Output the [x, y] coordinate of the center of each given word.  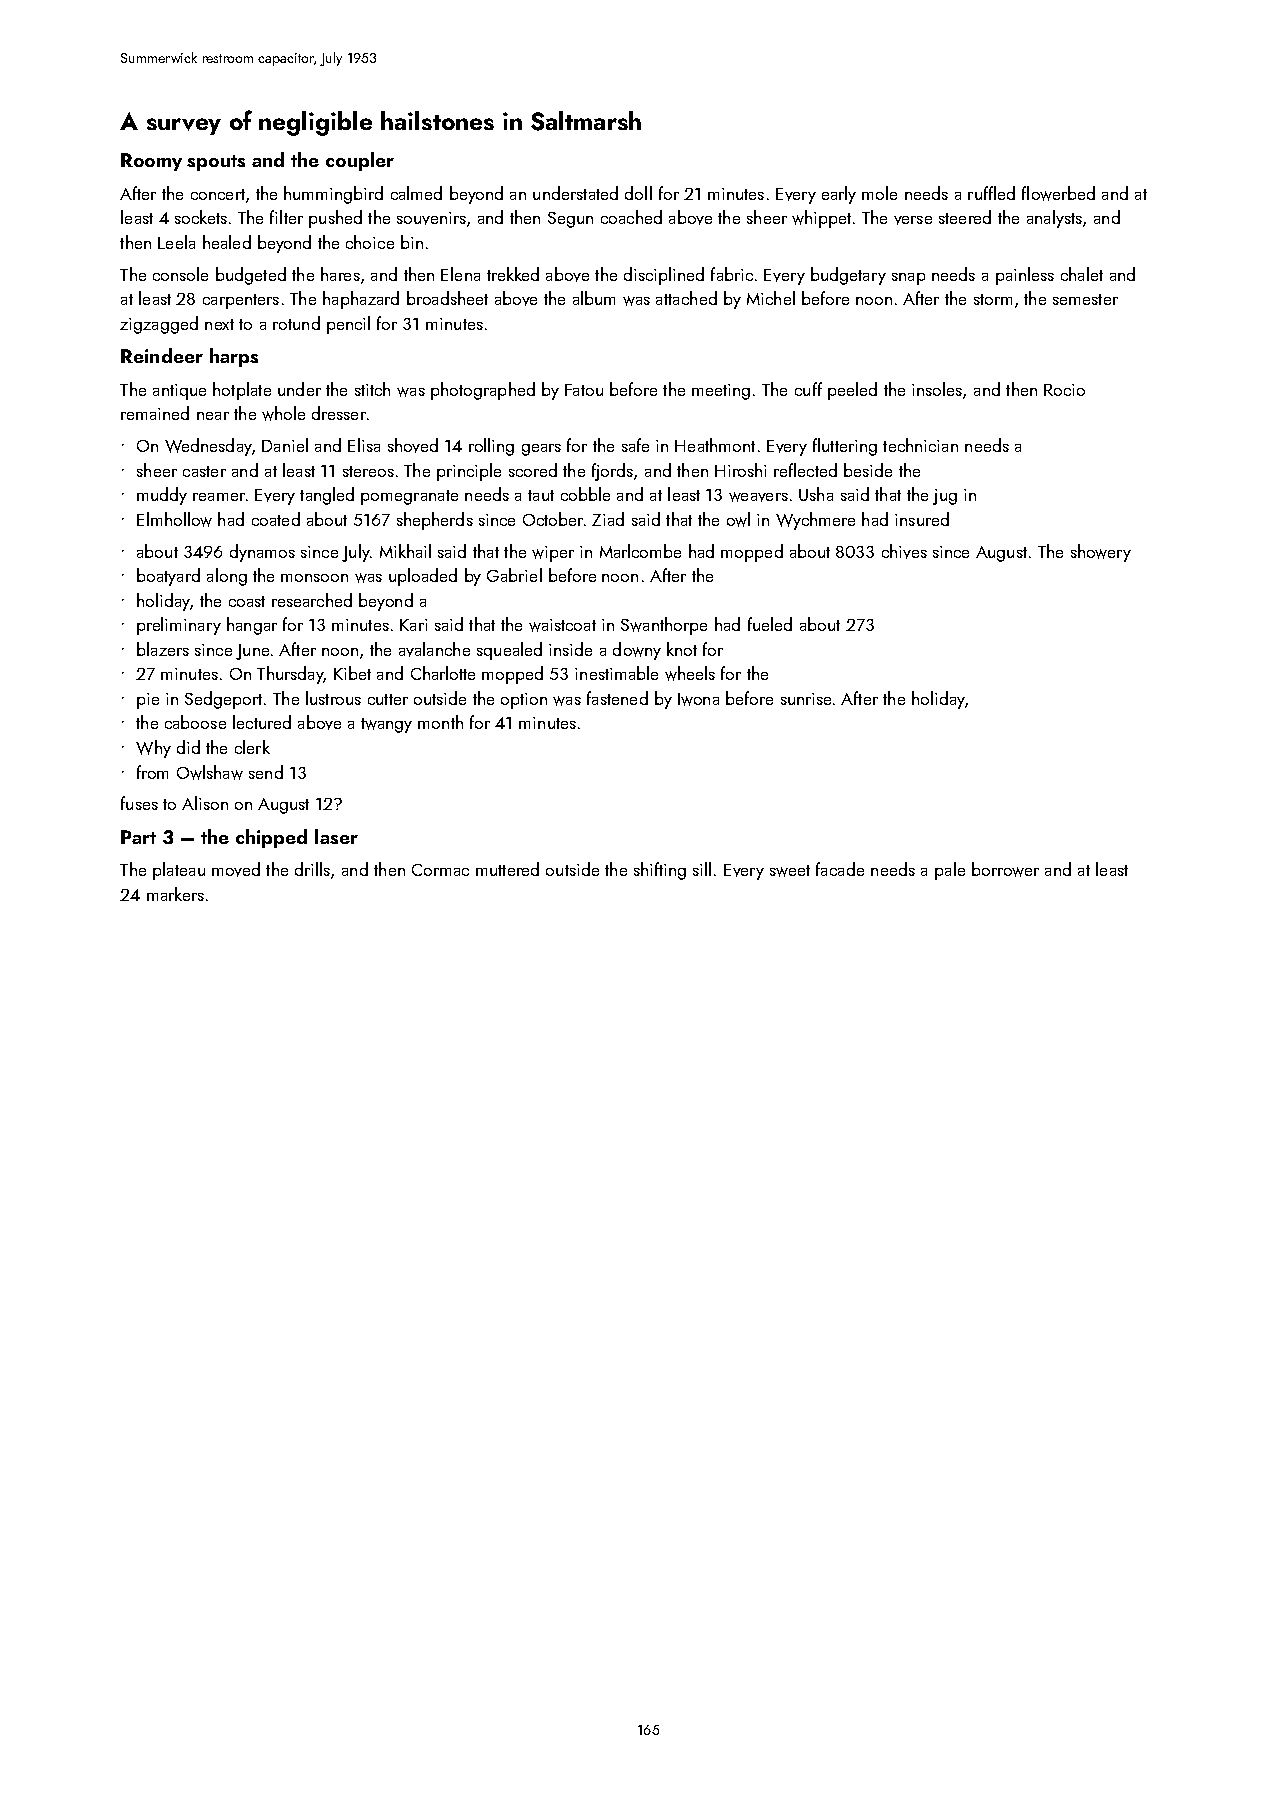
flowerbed [1058, 193]
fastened [617, 698]
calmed [416, 193]
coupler [360, 161]
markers [175, 894]
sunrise [806, 699]
